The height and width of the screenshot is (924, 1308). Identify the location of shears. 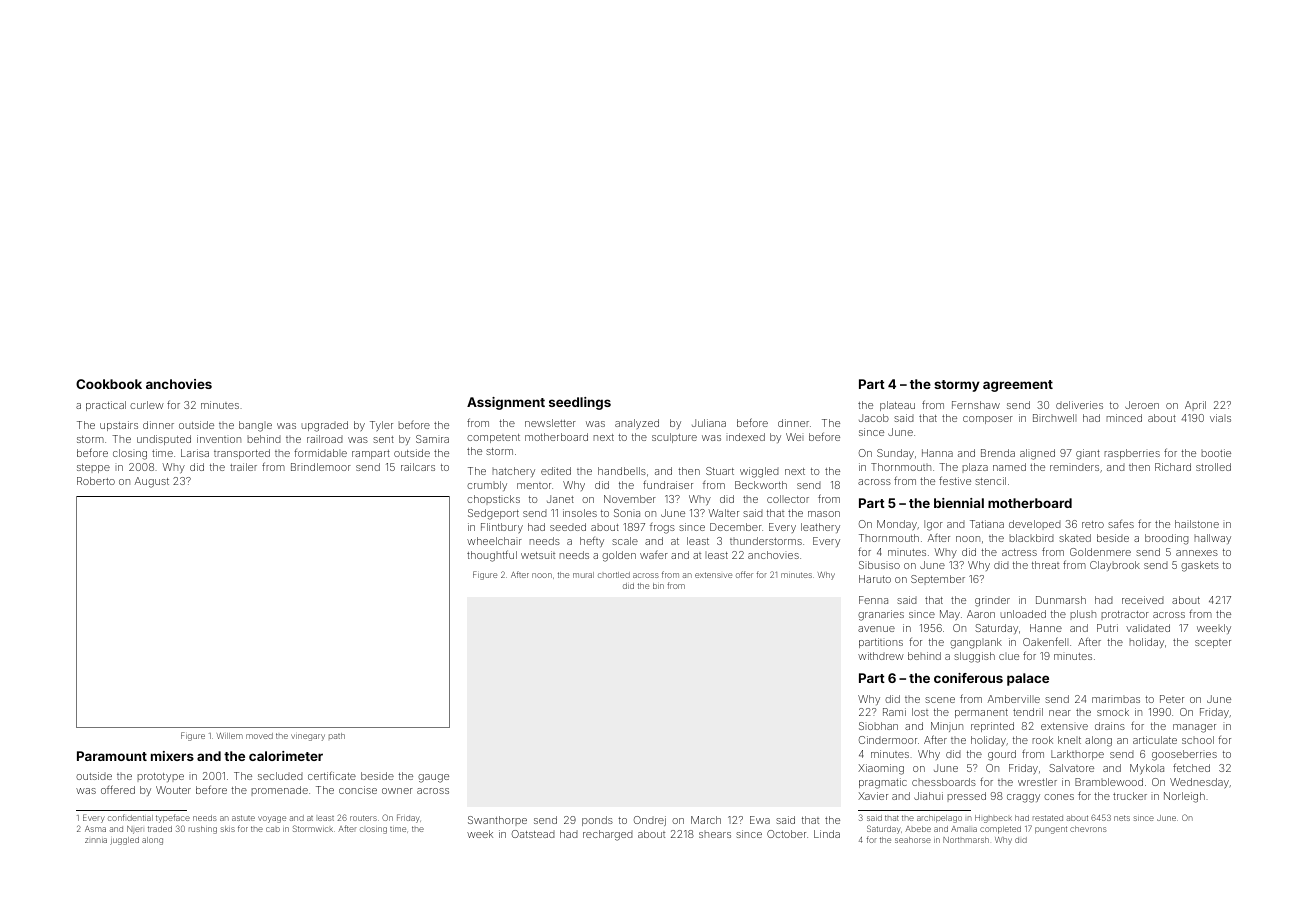
(715, 834).
